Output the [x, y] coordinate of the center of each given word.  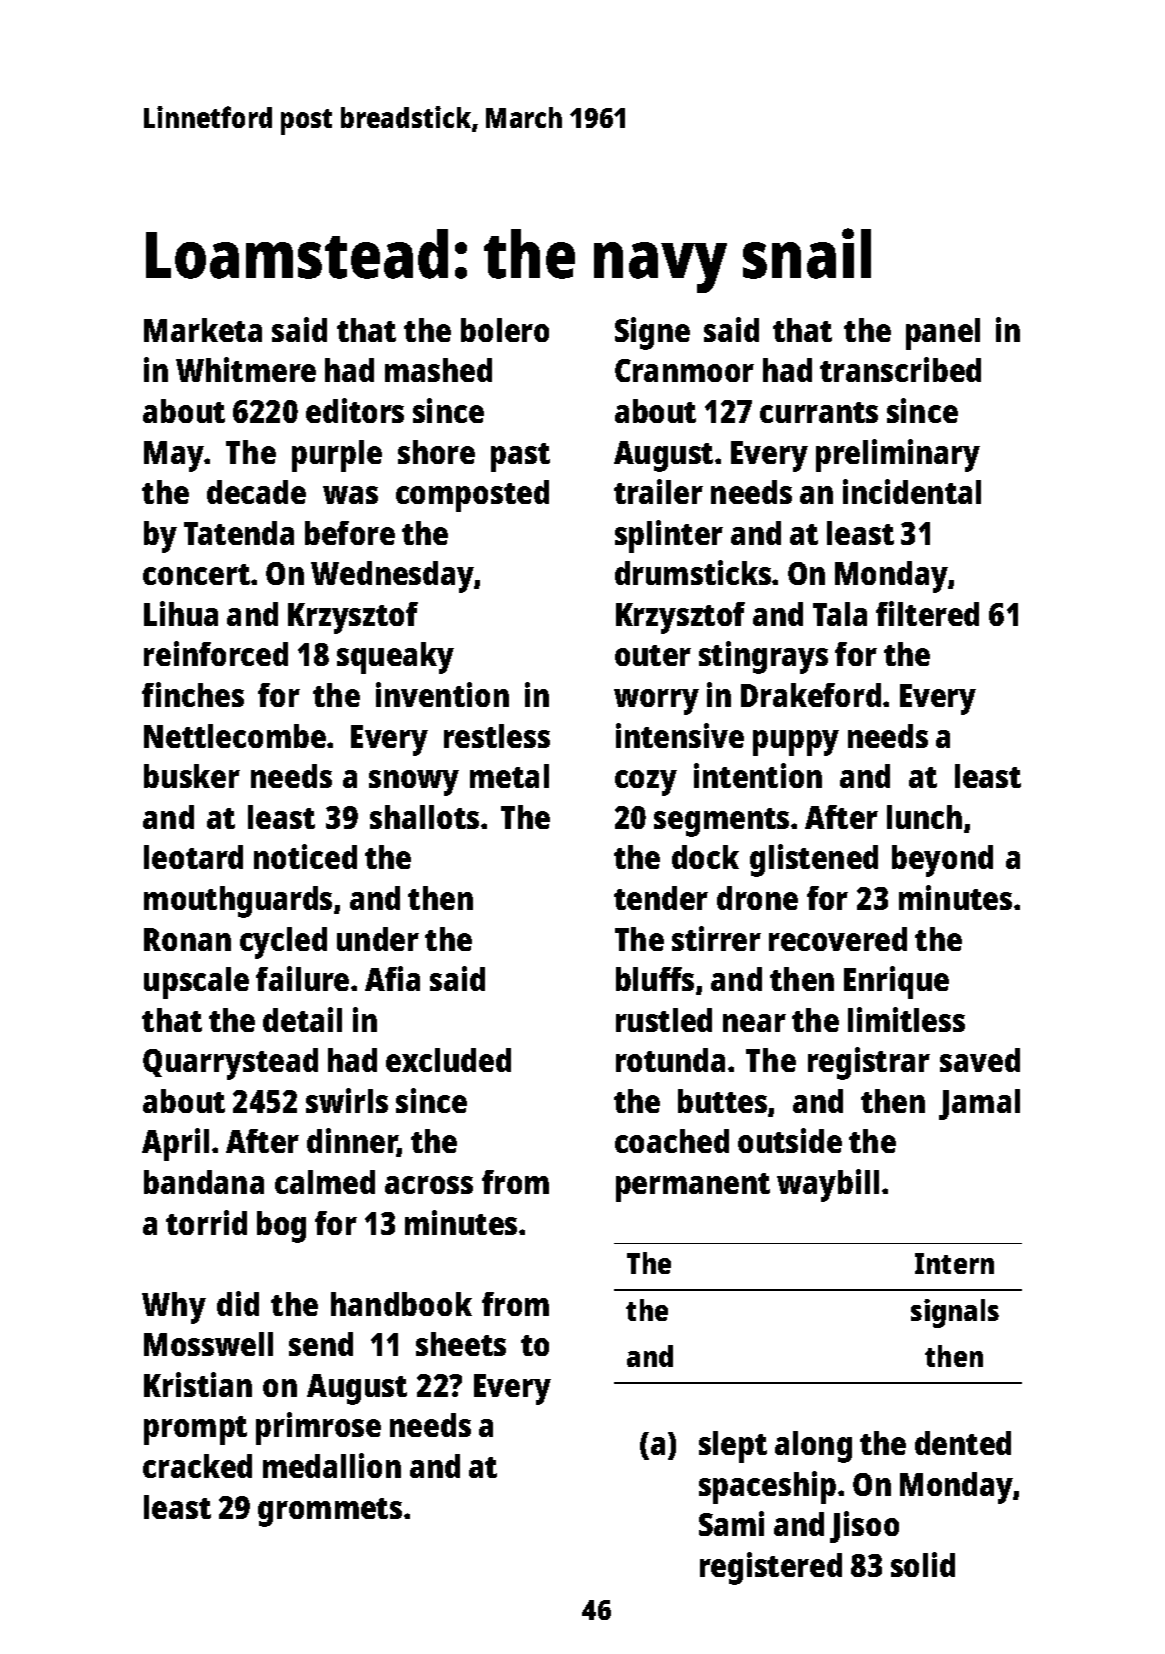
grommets [330, 1512]
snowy [414, 783]
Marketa [203, 330]
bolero [505, 330]
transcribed [900, 369]
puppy [796, 743]
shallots [424, 817]
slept [733, 1447]
